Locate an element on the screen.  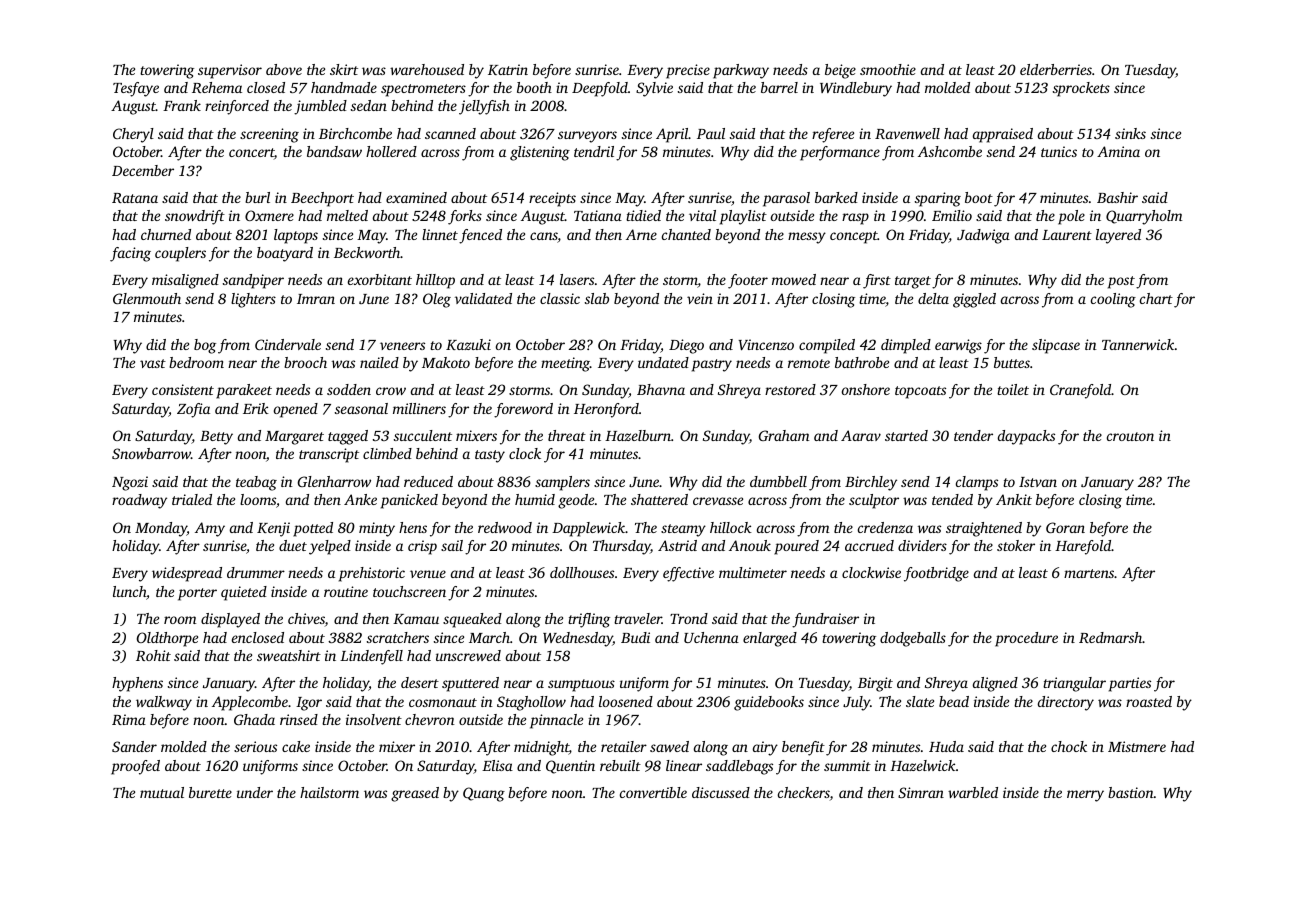
benefit is located at coordinates (803, 748).
